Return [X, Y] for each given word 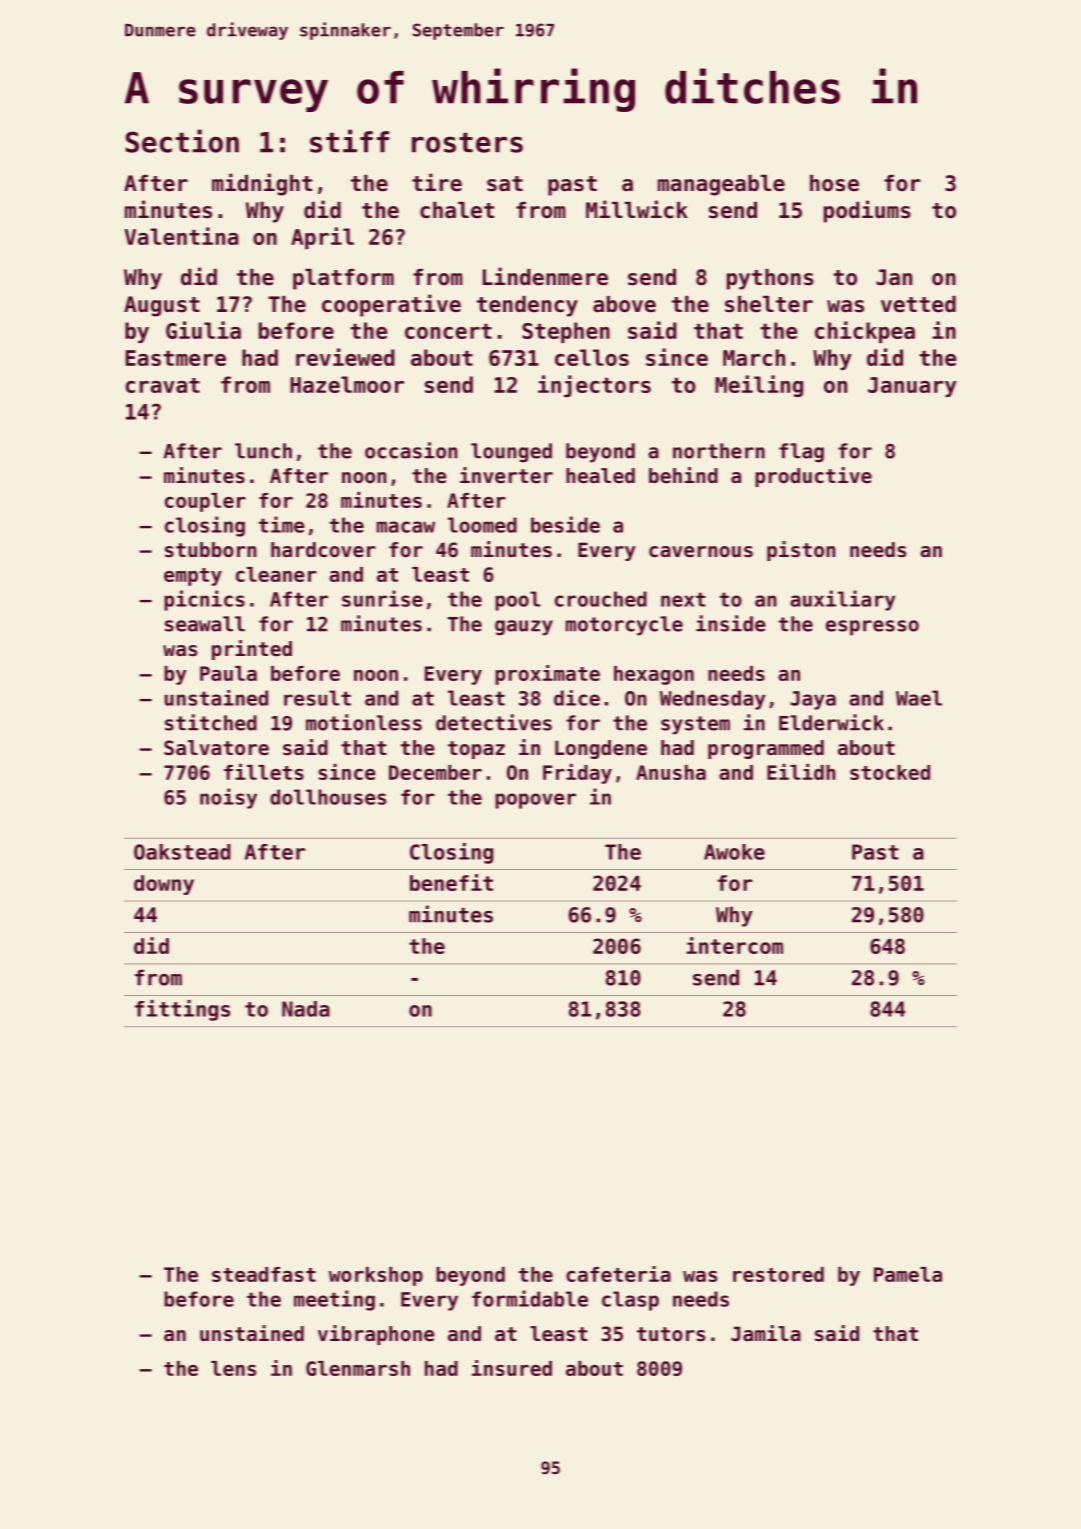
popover [535, 801]
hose [834, 183]
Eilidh [801, 772]
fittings [182, 1010]
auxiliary [842, 600]
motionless [364, 722]
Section [182, 141]
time [282, 524]
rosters [467, 143]
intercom [734, 945]
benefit [451, 882]
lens [233, 1368]
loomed [482, 525]
